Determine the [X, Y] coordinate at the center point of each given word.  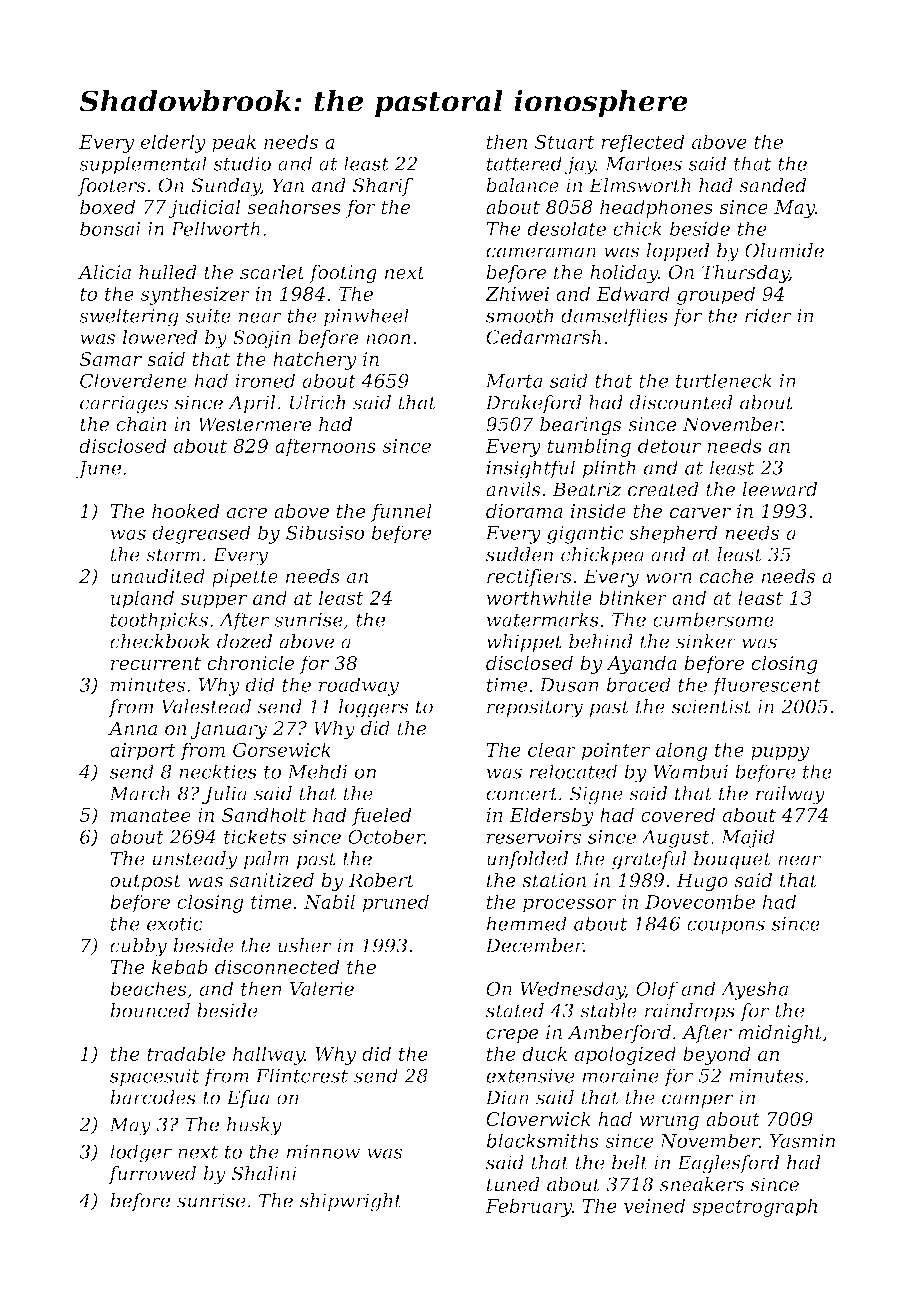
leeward [779, 489]
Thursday [745, 274]
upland [142, 599]
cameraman [541, 252]
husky [254, 1126]
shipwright [351, 1202]
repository [535, 708]
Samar [111, 359]
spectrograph [754, 1207]
